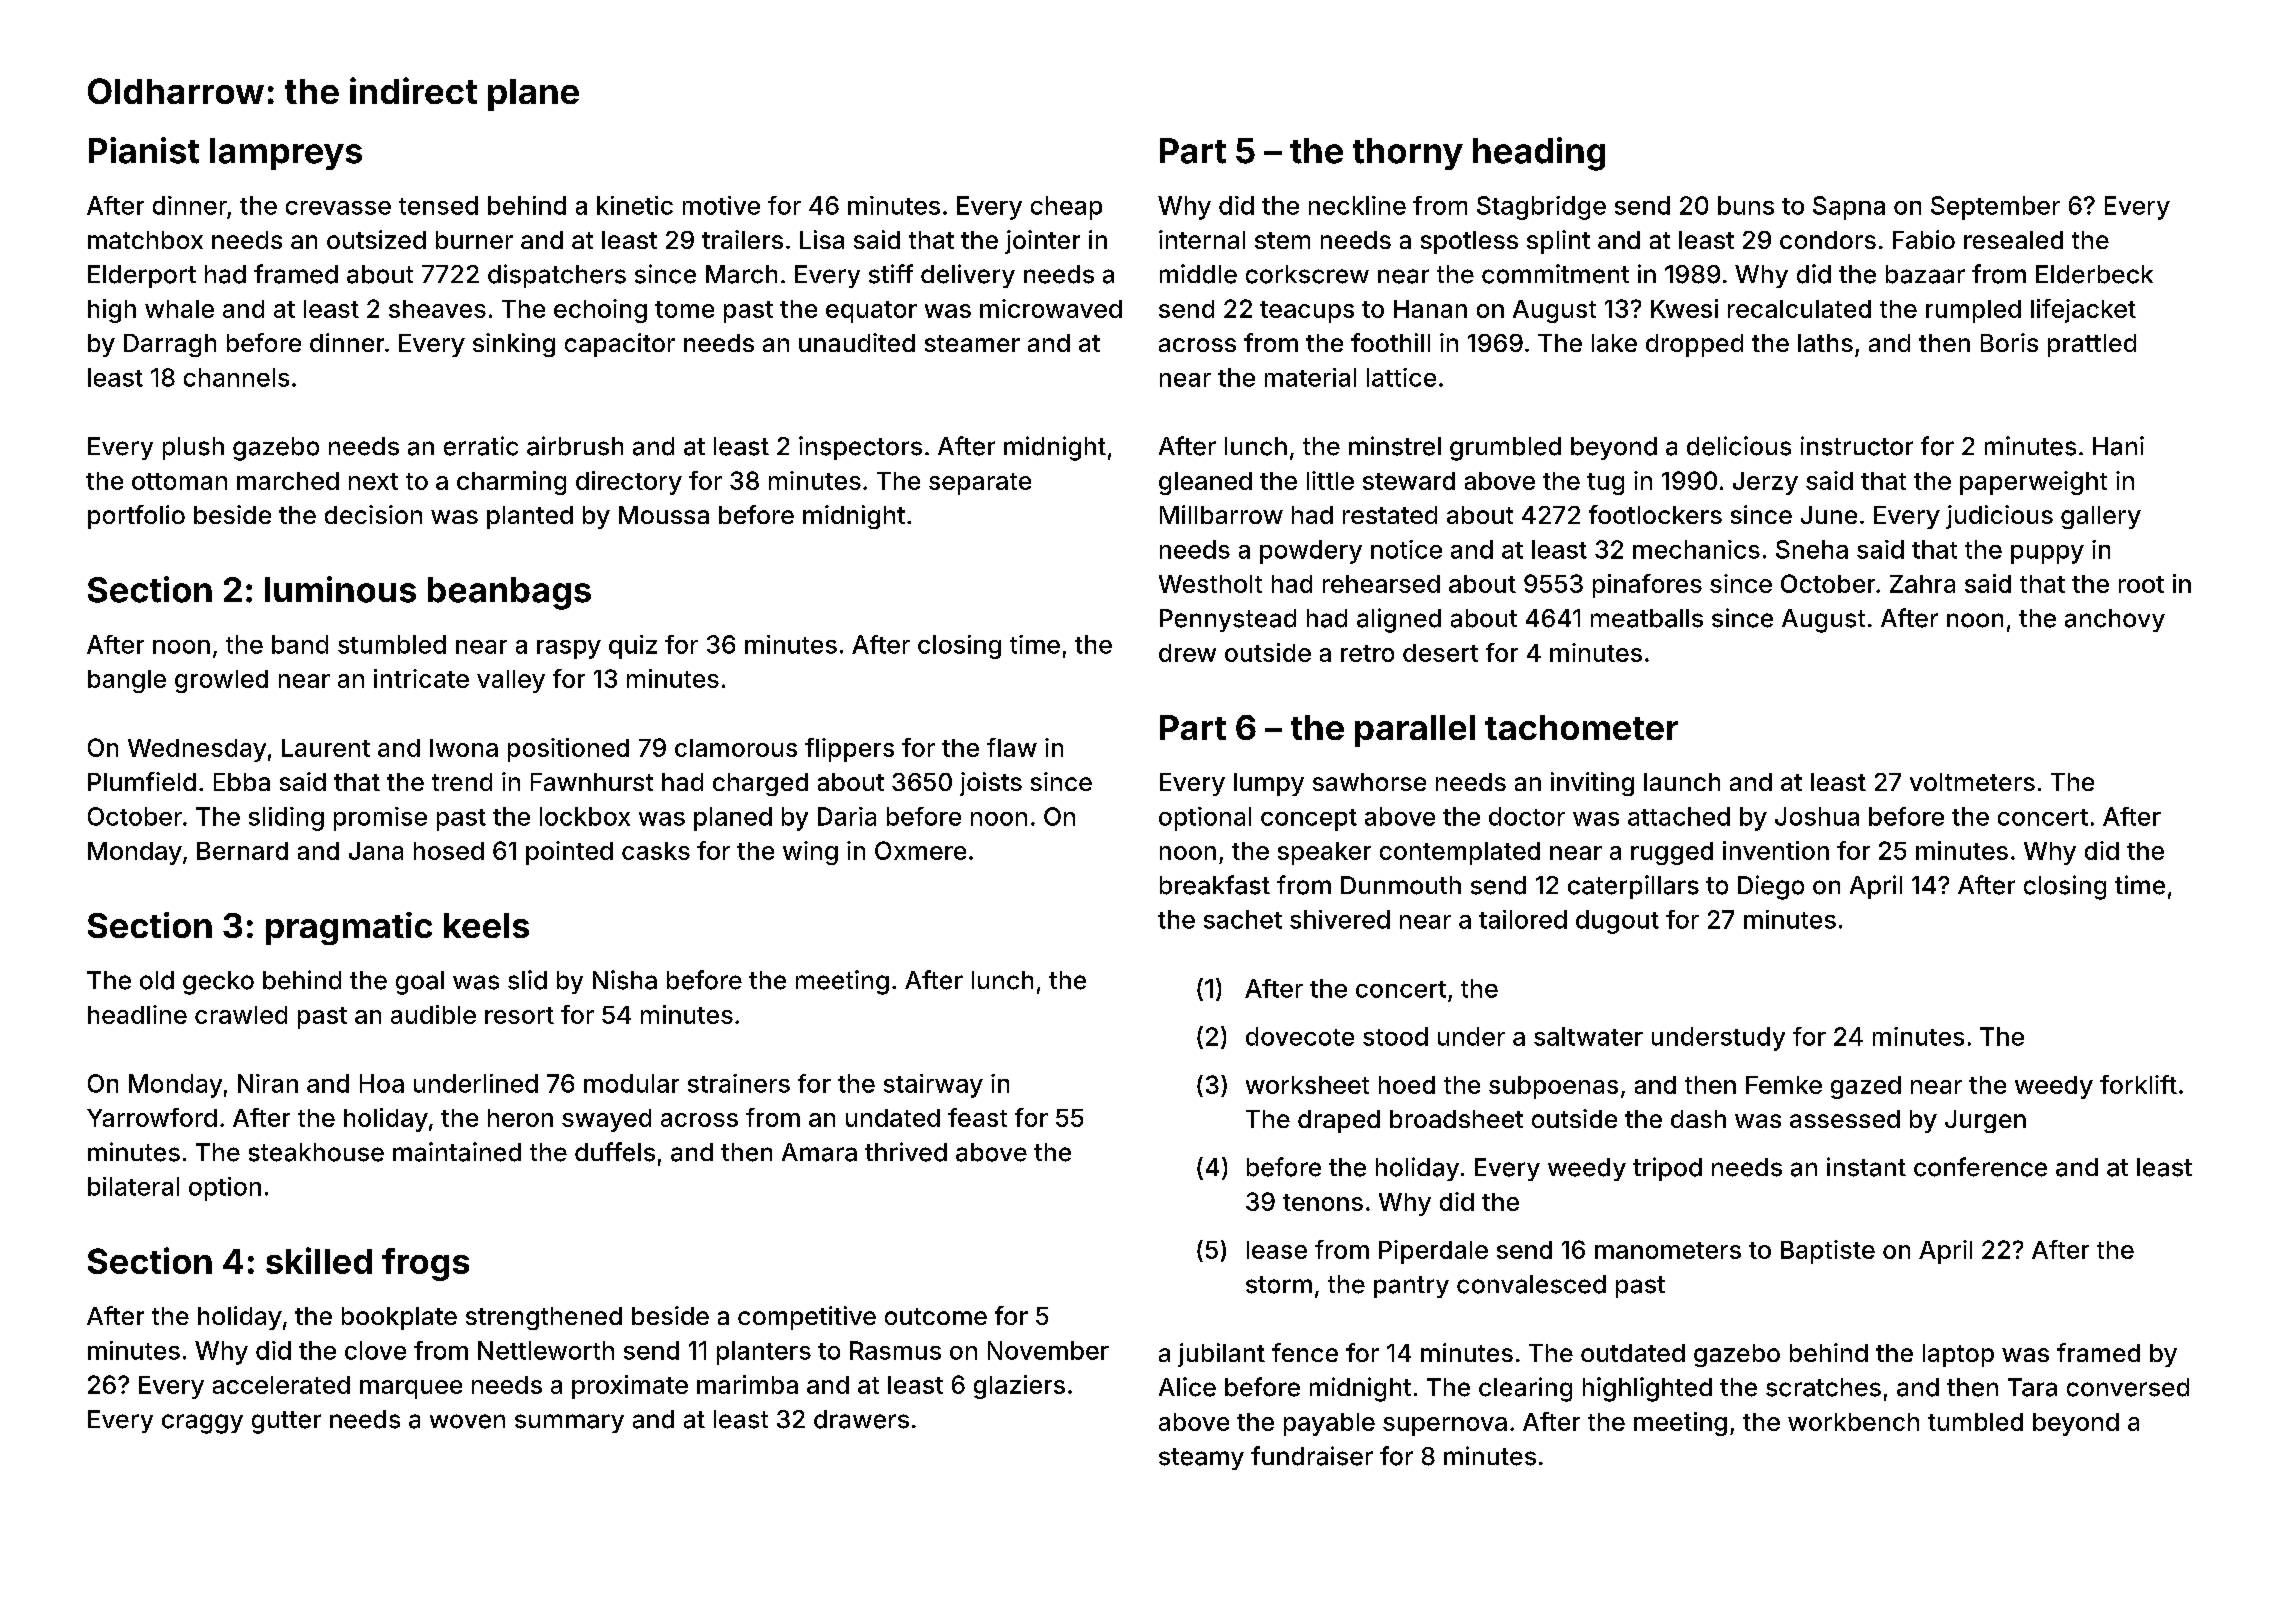 The image size is (2282, 1614). Describe the element at coordinates (546, 1350) in the screenshot. I see `Nettleworth` at that location.
